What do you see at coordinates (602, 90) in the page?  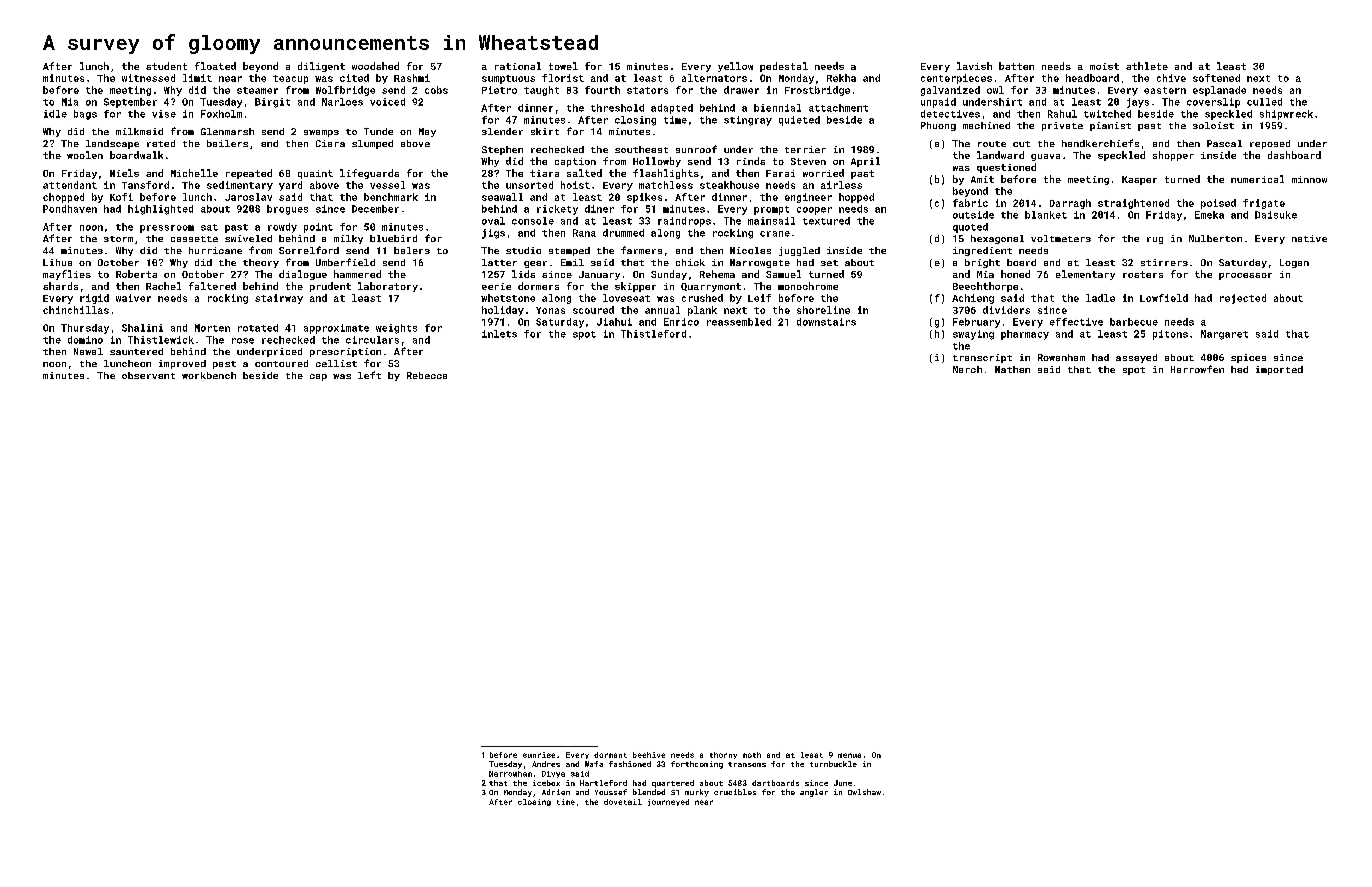 I see `fourth` at bounding box center [602, 90].
